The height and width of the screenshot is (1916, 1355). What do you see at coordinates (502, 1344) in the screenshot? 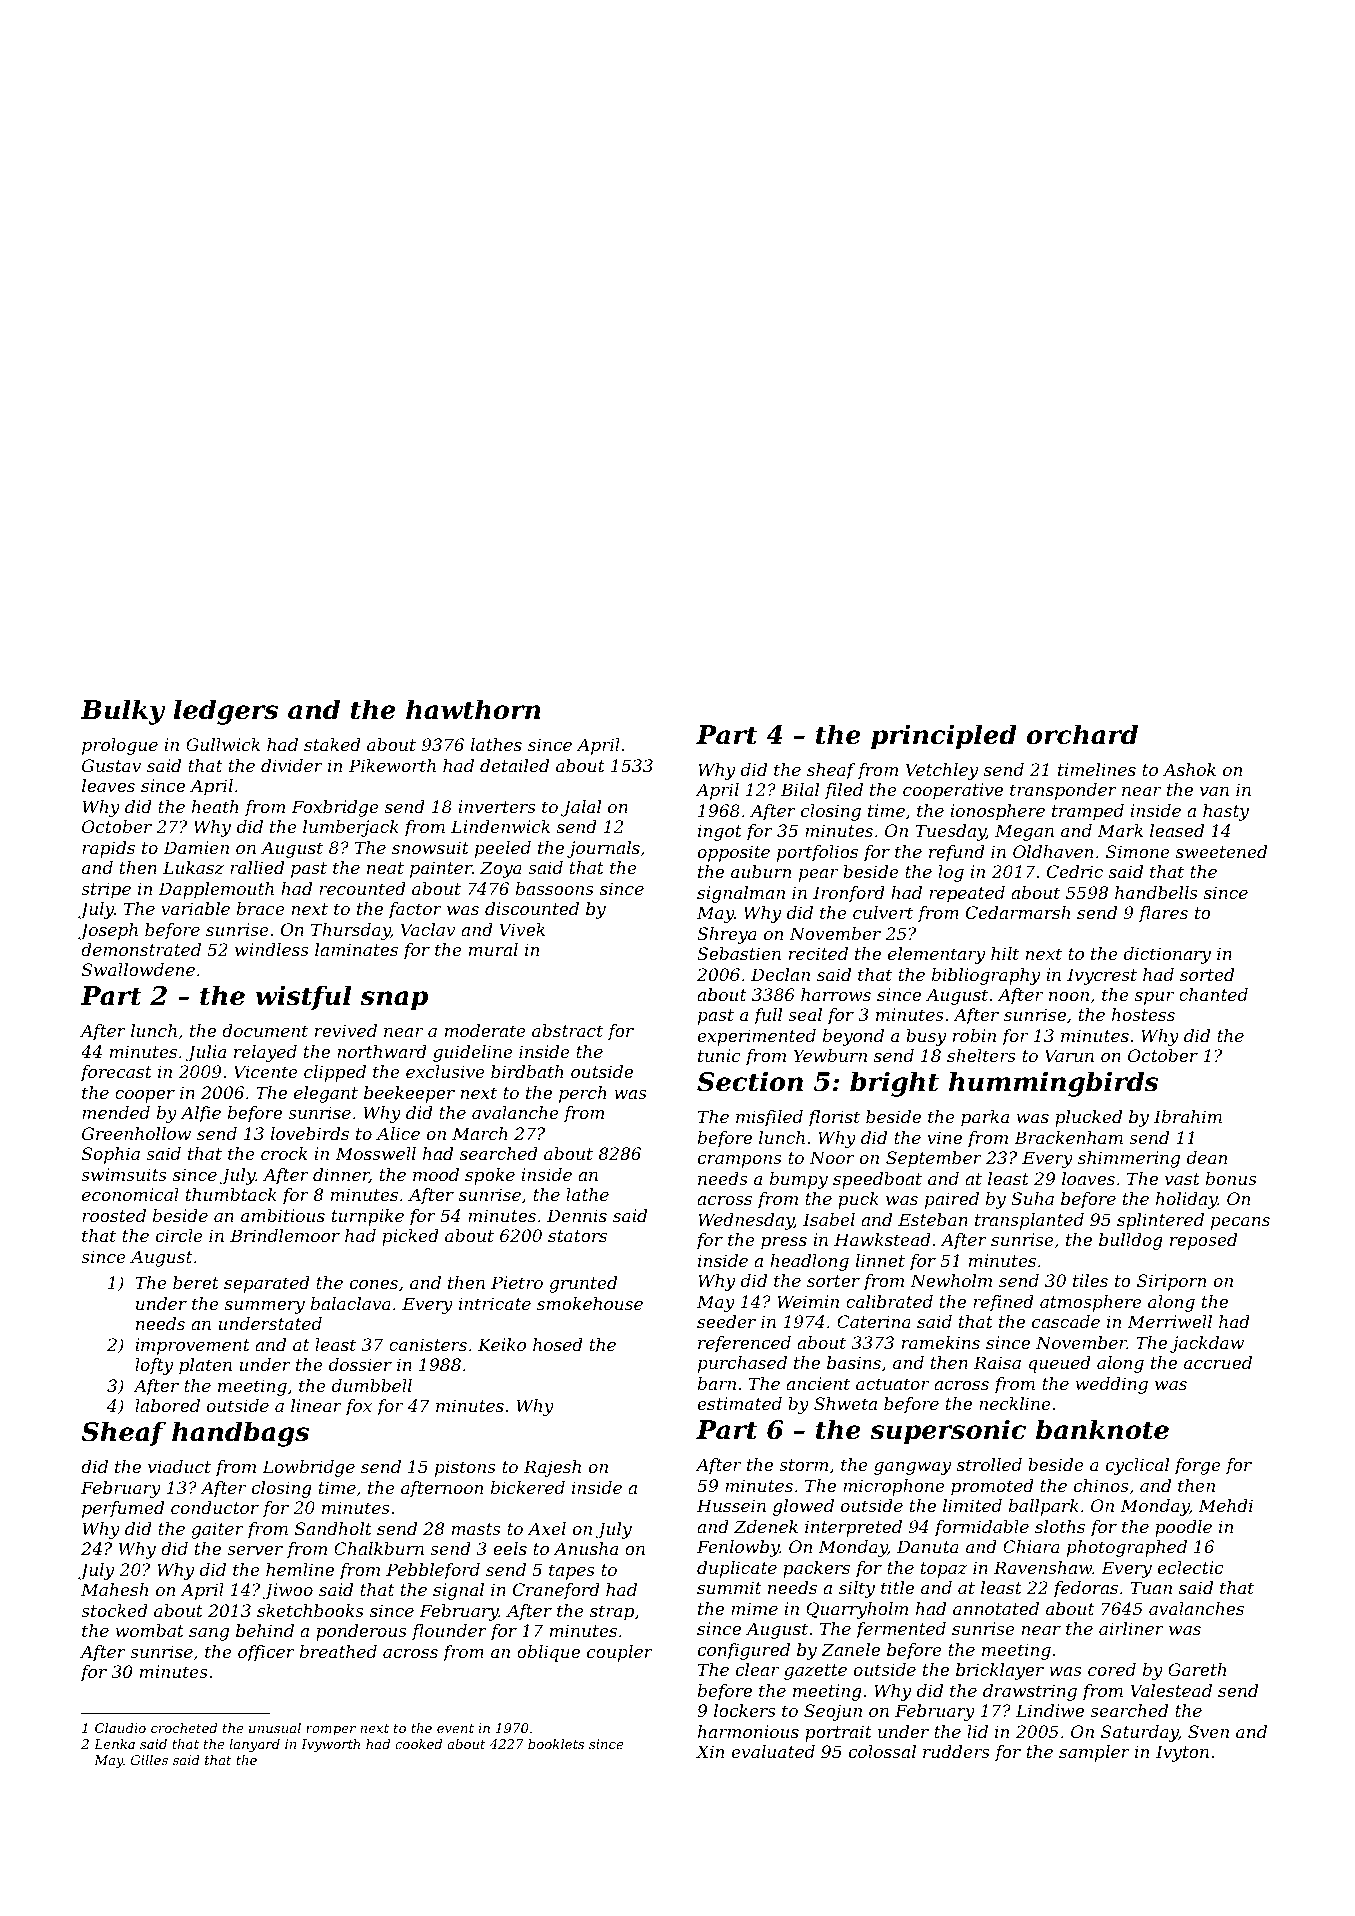
I see `Keiko` at bounding box center [502, 1344].
